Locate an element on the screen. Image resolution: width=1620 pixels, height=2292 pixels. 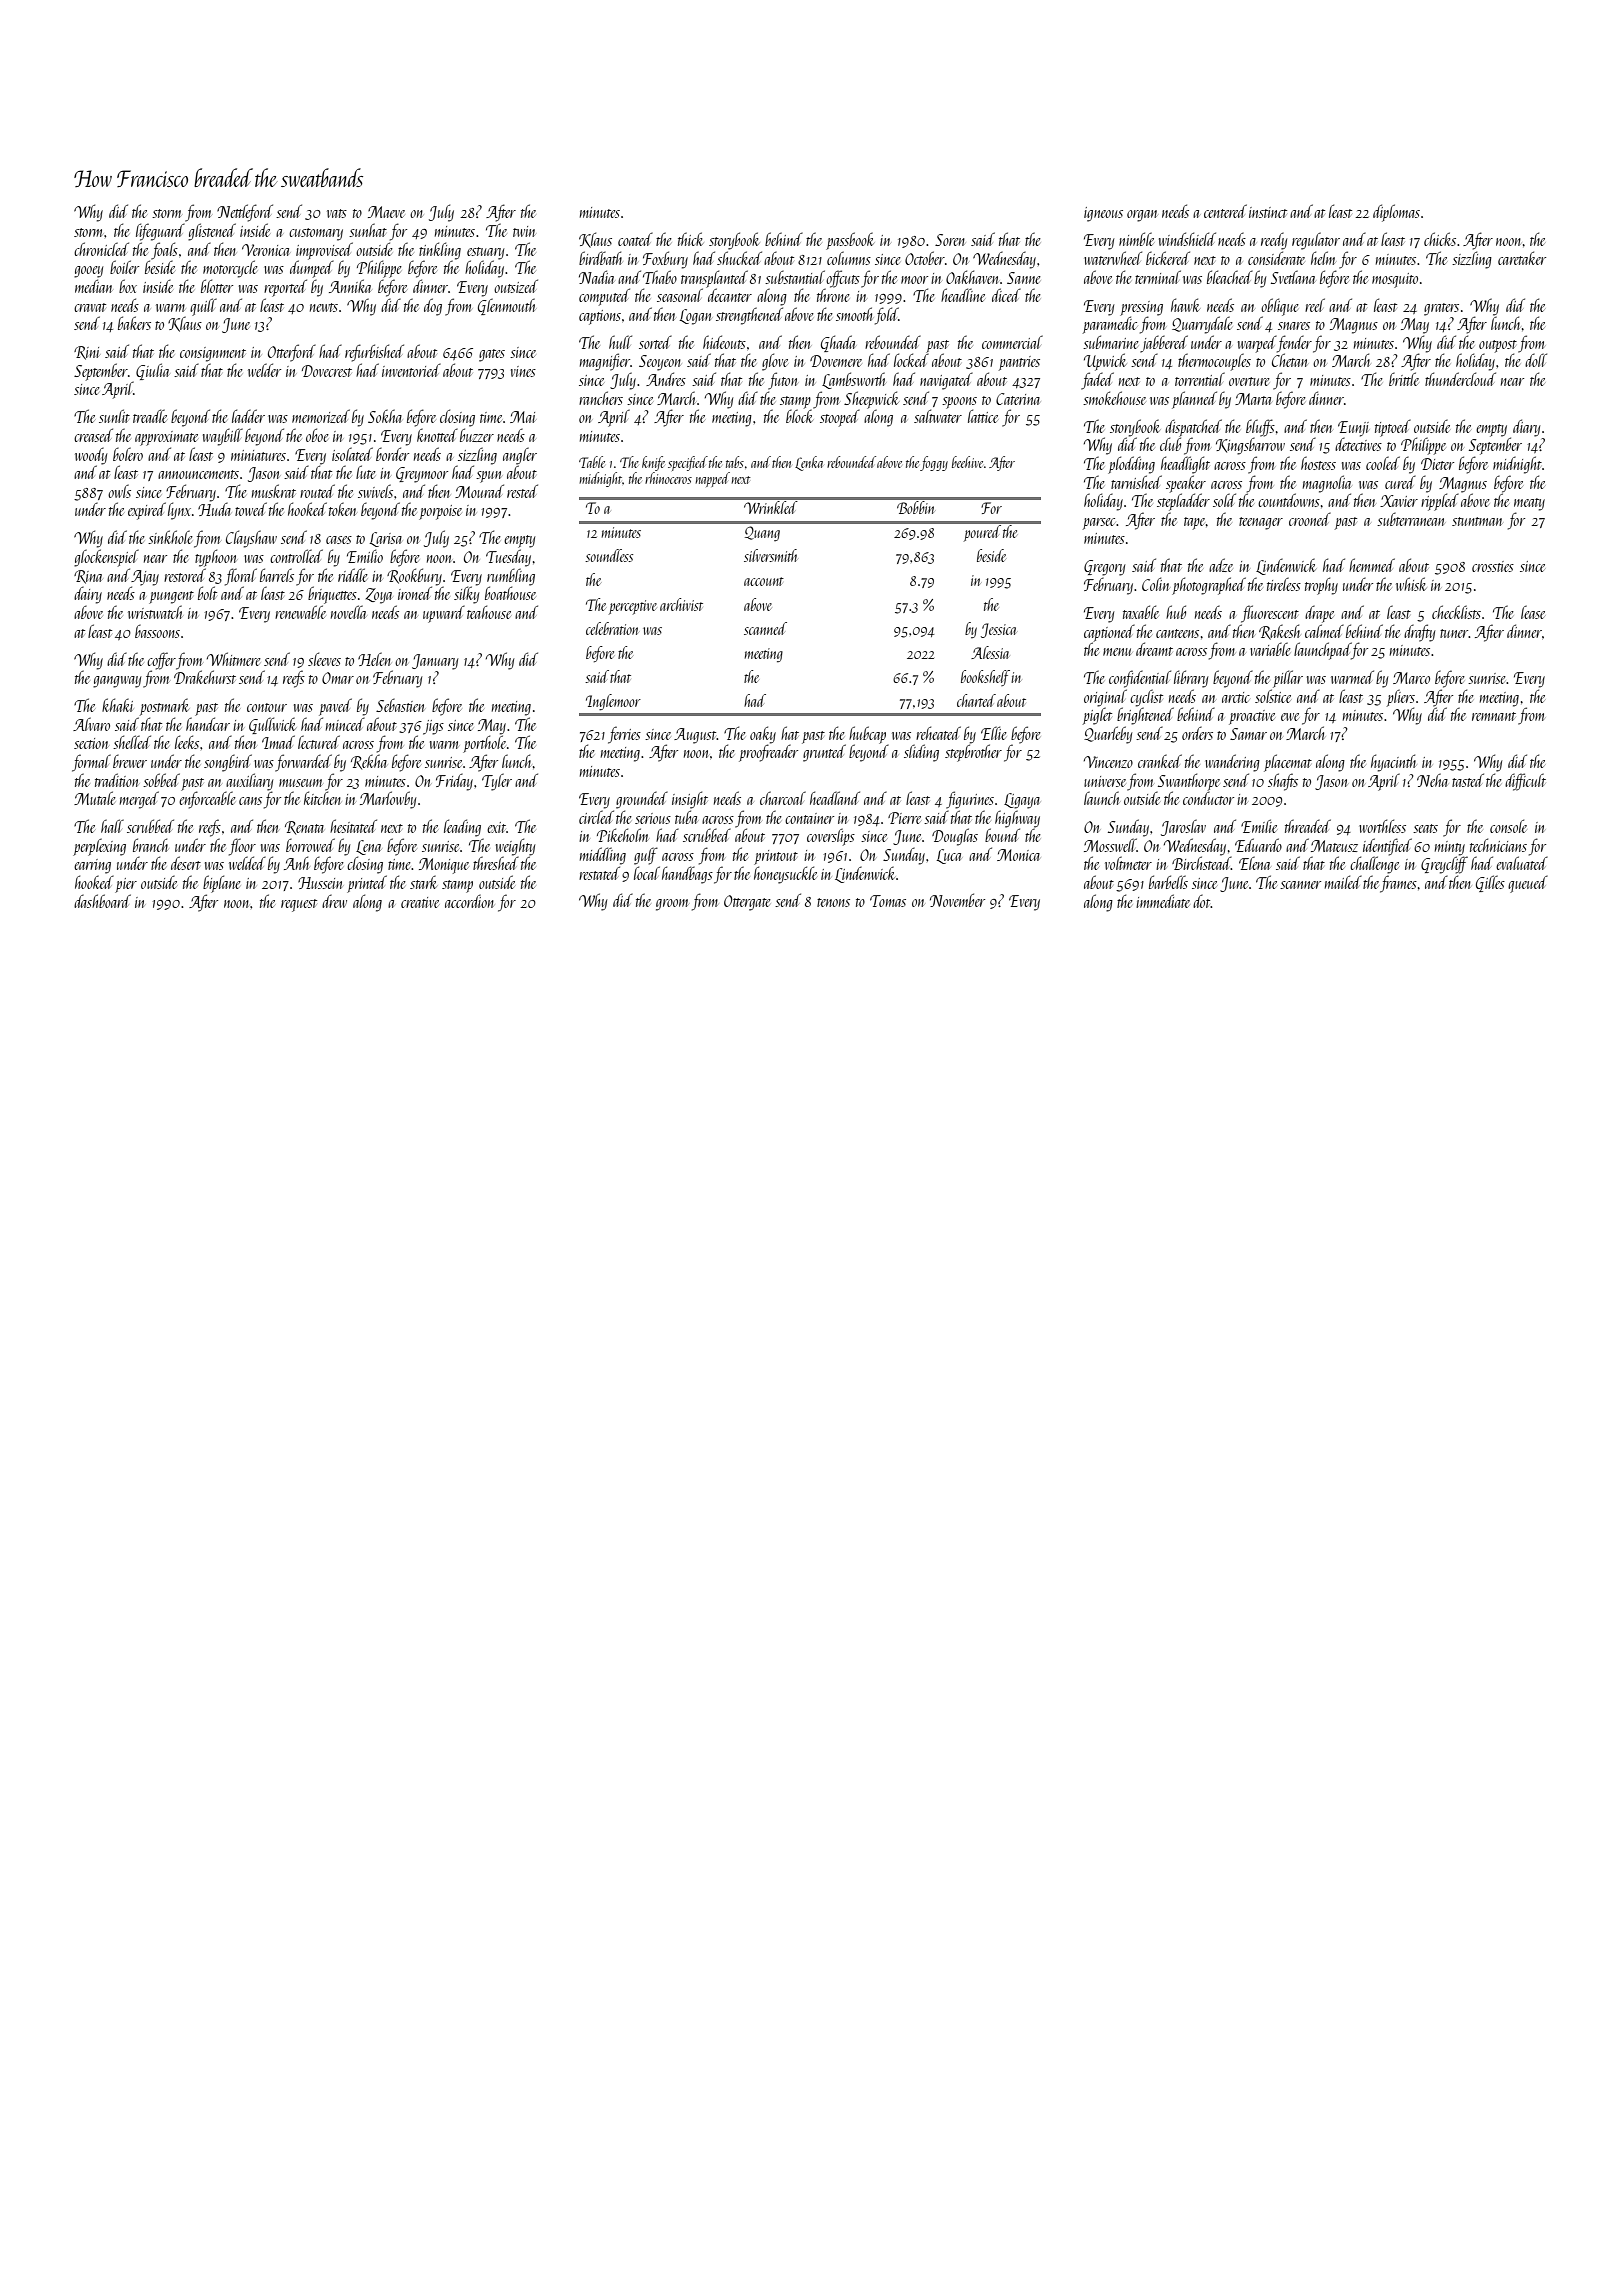
centered is located at coordinates (1225, 211).
